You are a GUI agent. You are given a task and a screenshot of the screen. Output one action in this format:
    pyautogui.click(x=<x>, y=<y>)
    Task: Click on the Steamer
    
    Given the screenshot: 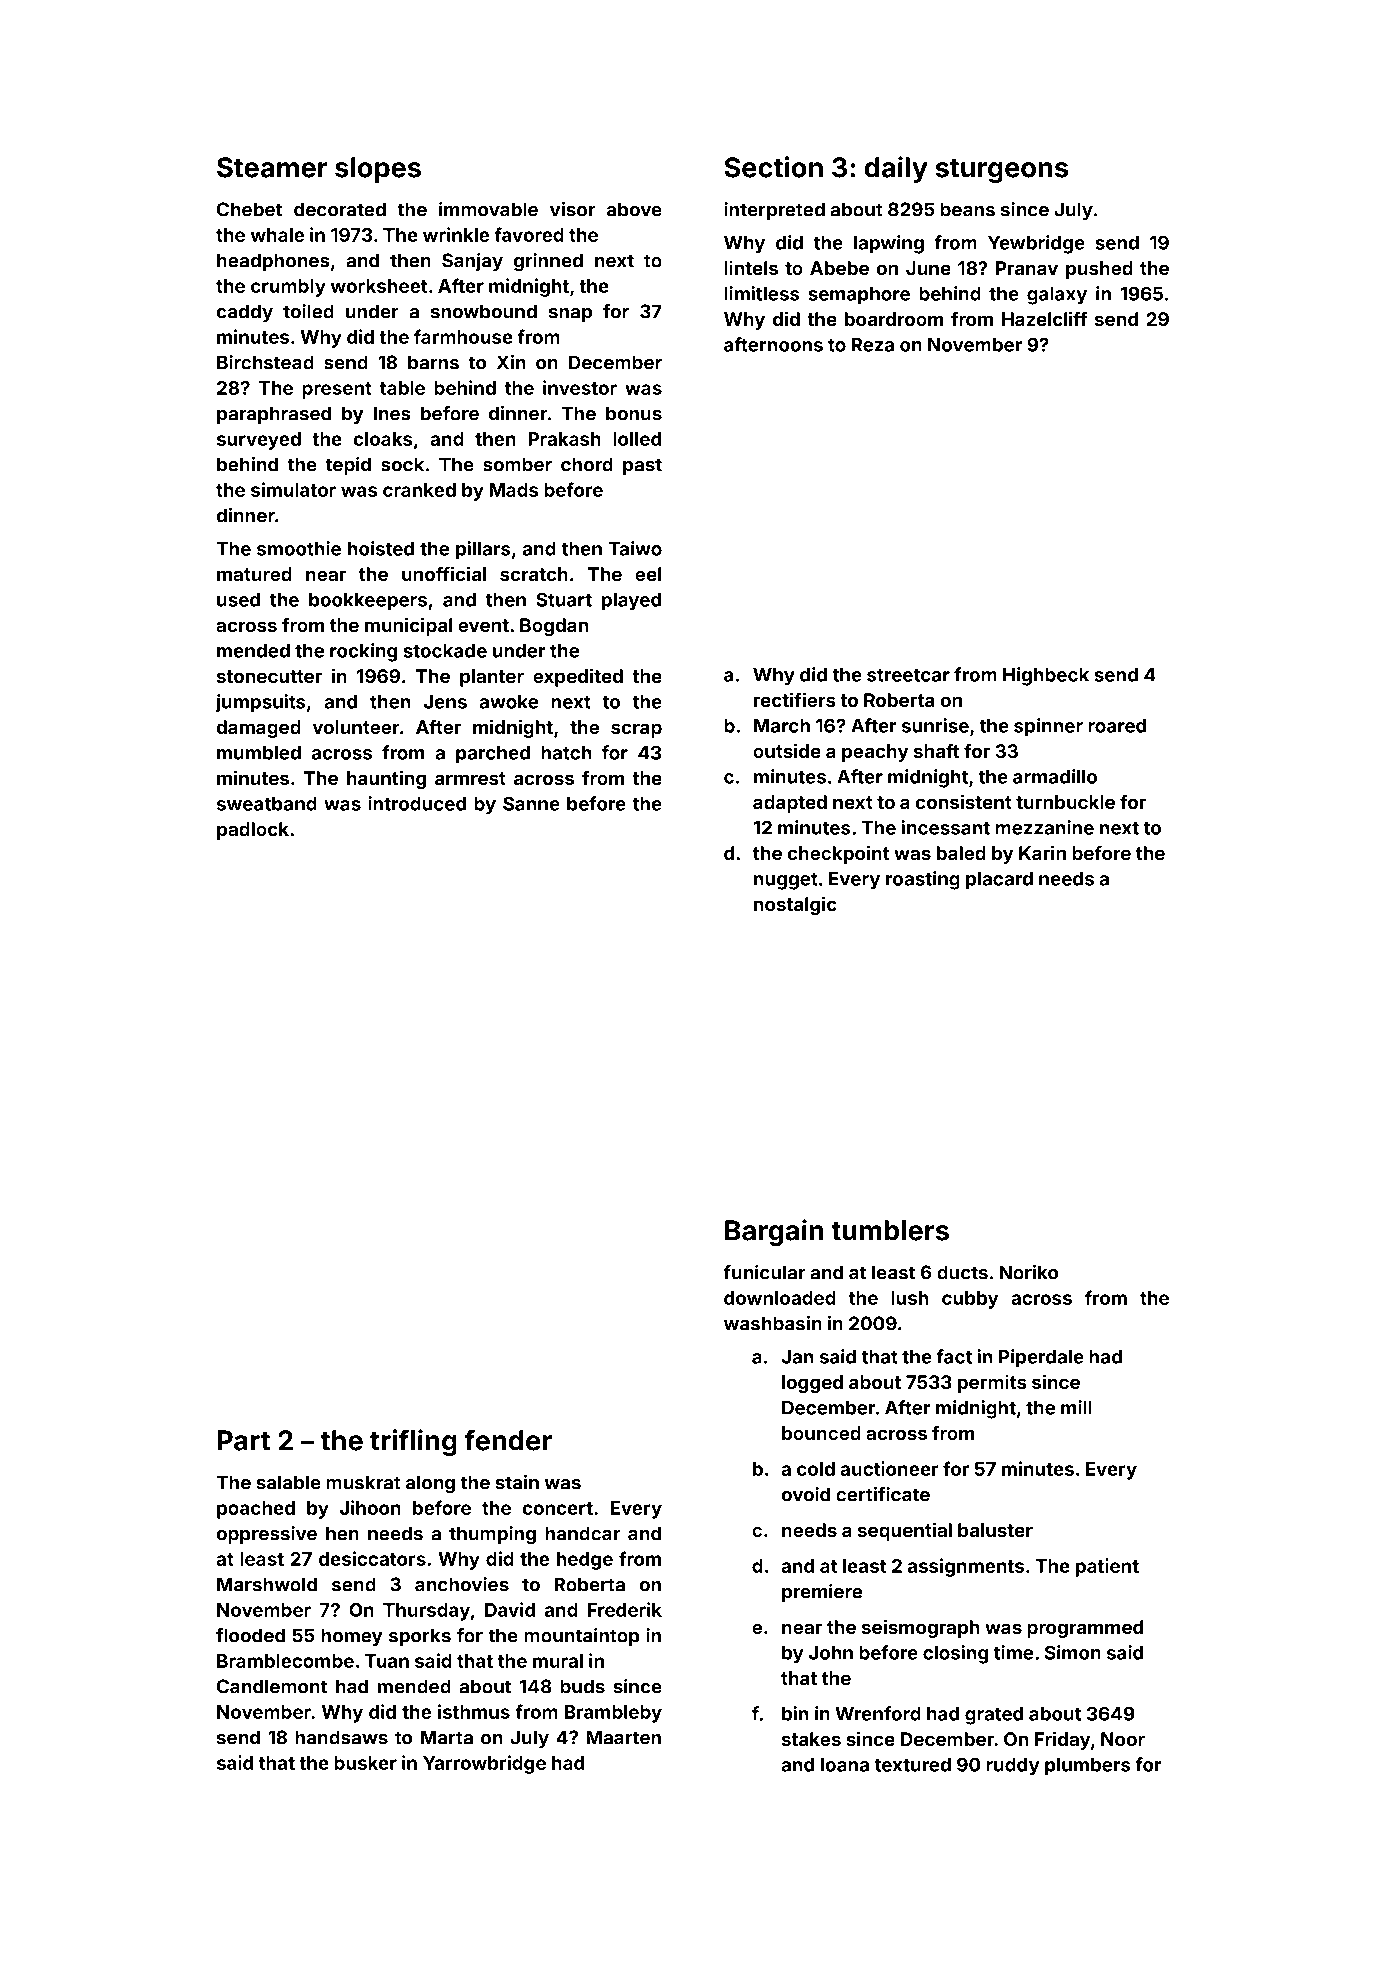 What is the action you would take?
    pyautogui.click(x=272, y=167)
